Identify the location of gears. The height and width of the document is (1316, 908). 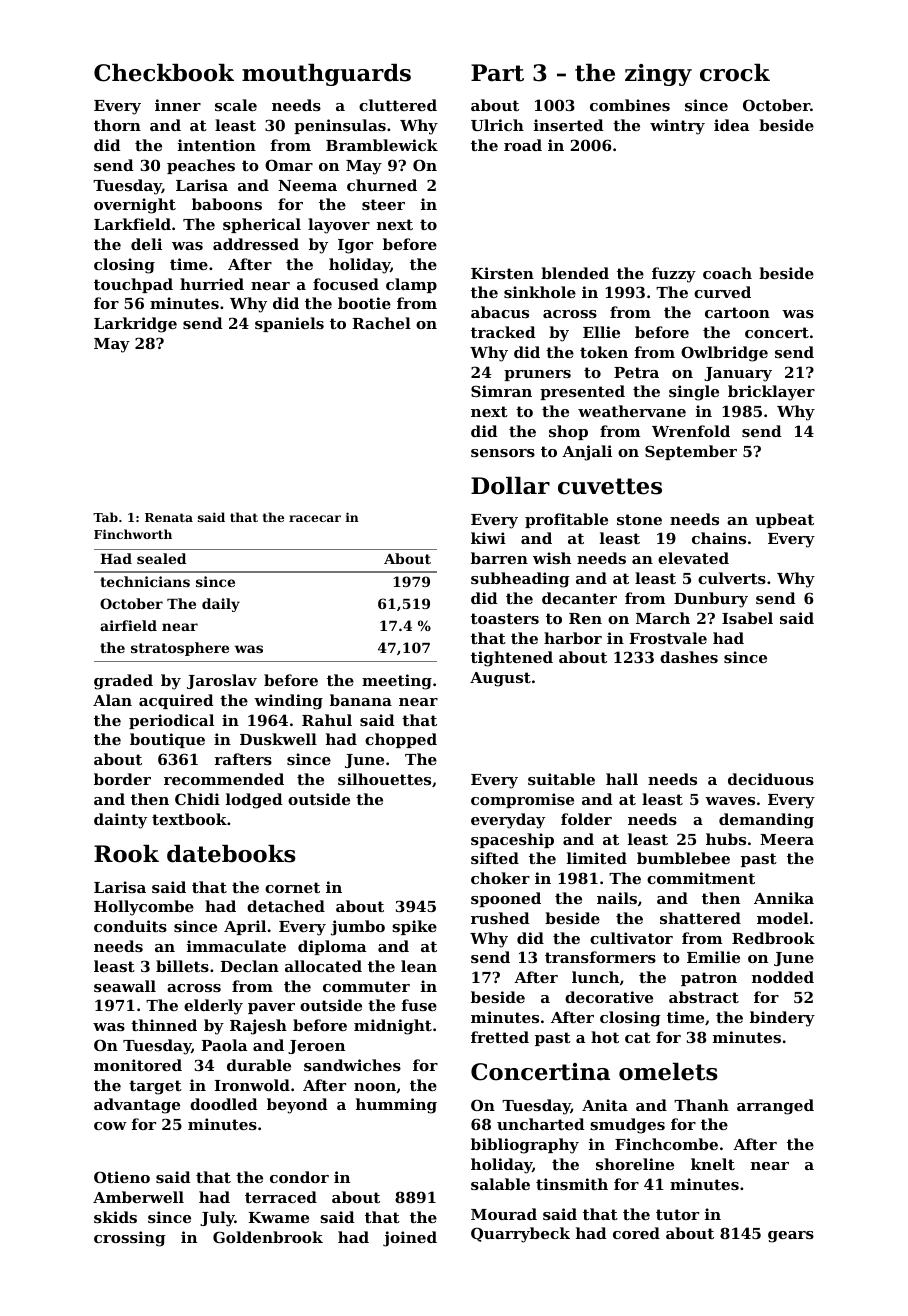
(791, 1237).
